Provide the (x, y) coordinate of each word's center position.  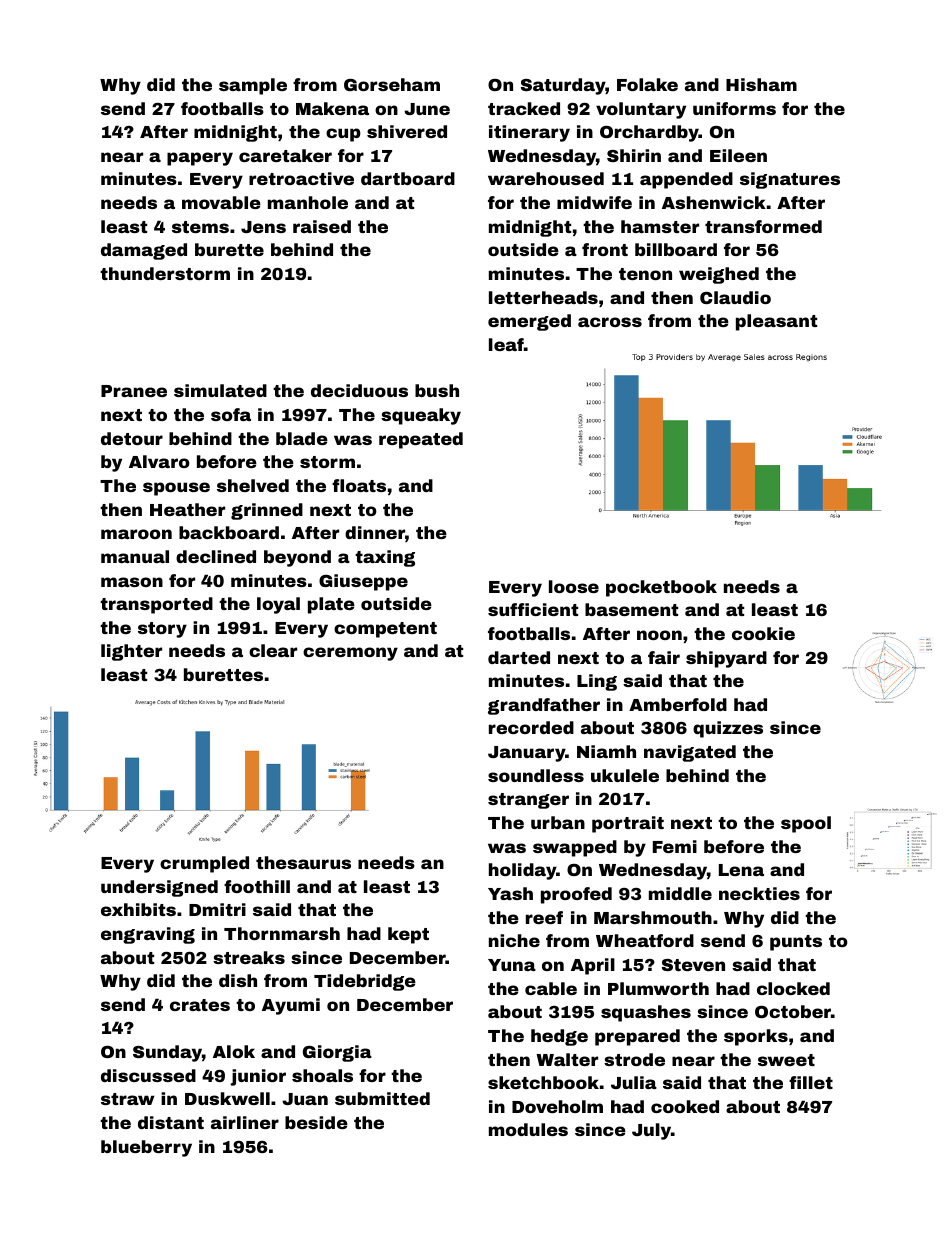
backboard (229, 532)
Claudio (735, 297)
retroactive (301, 178)
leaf (506, 344)
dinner (375, 532)
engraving (148, 935)
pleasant (776, 322)
